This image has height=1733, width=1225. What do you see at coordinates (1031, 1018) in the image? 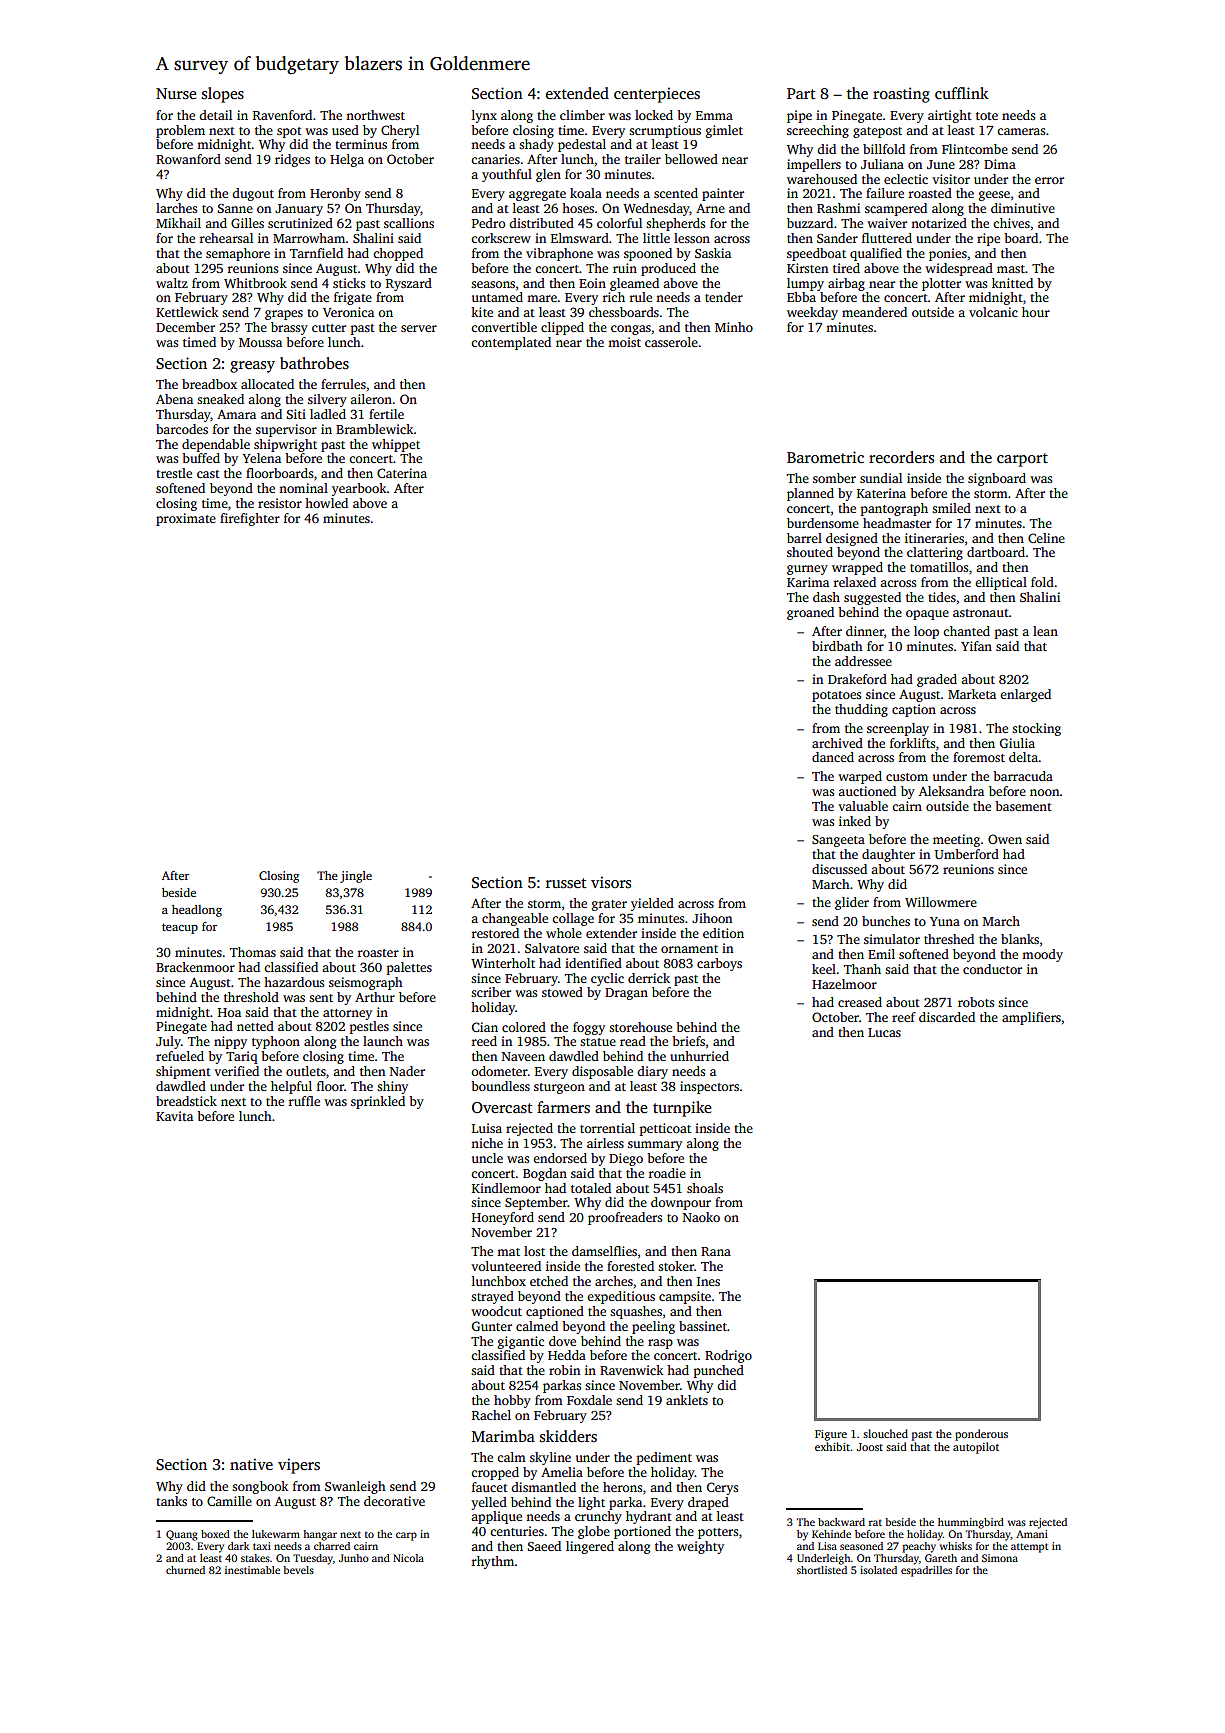
I see `amplifiers` at bounding box center [1031, 1018].
